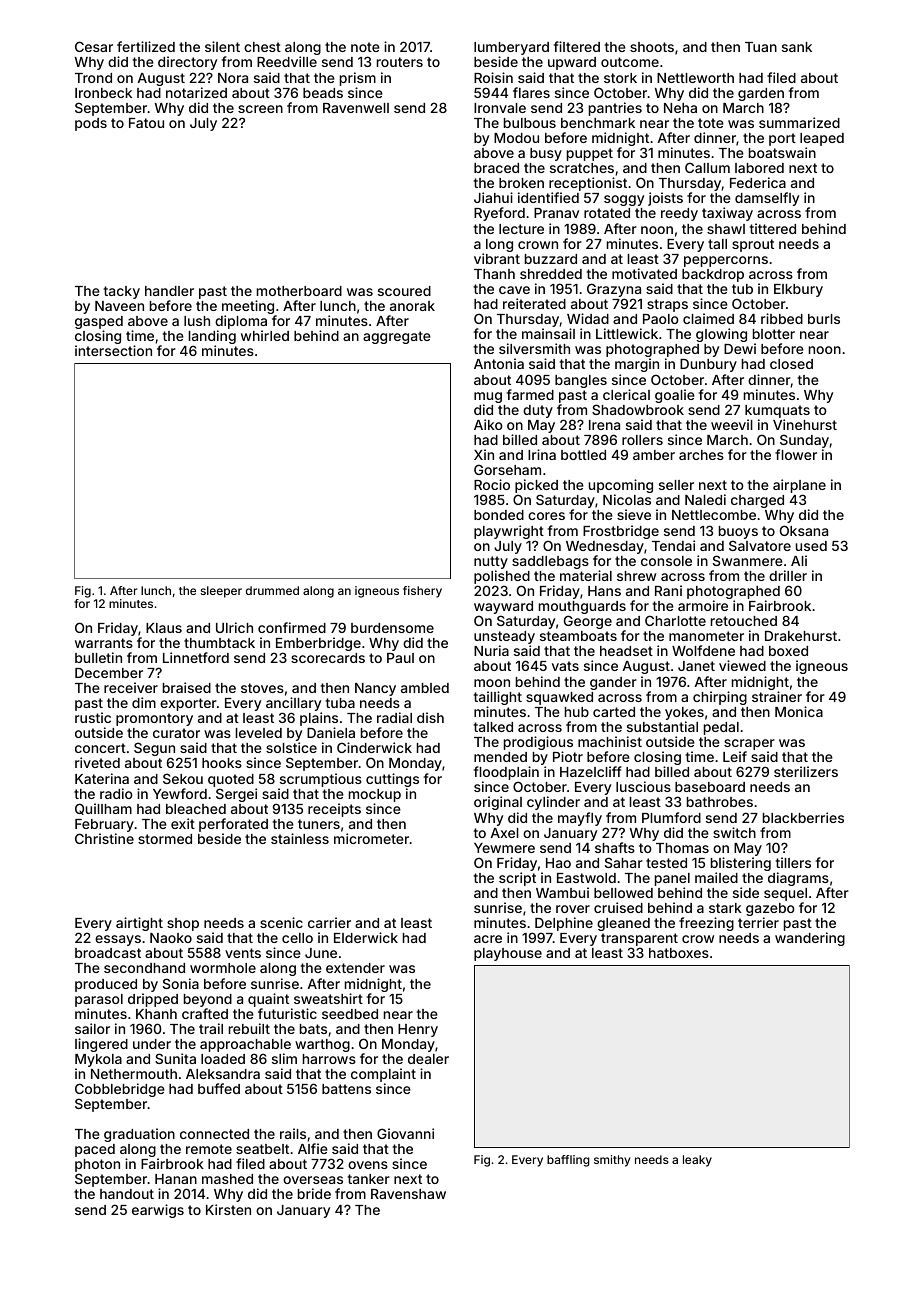 The width and height of the screenshot is (924, 1308). What do you see at coordinates (577, 46) in the screenshot?
I see `filtered` at bounding box center [577, 46].
